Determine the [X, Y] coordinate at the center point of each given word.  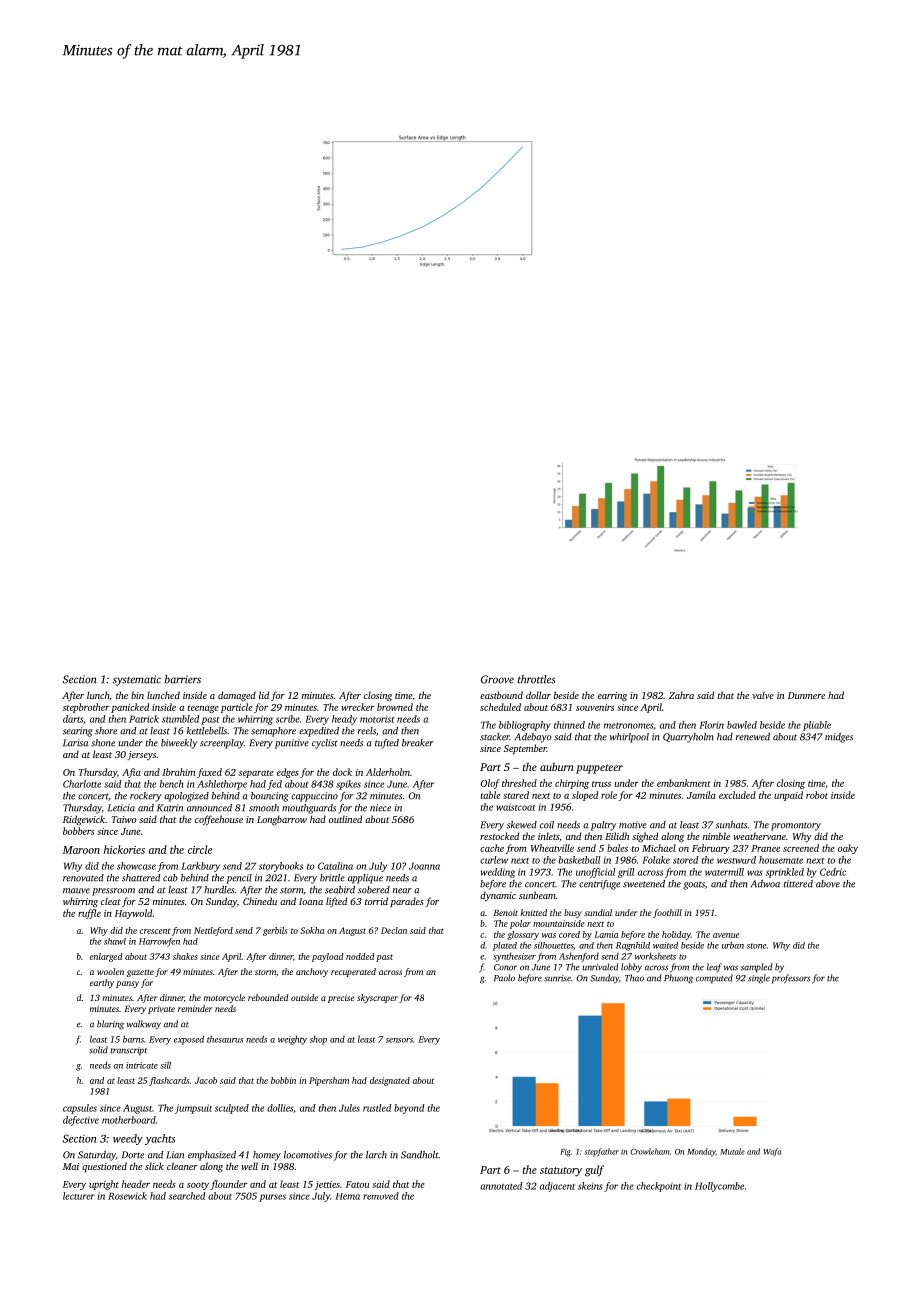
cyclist [325, 744]
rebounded [268, 997]
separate [256, 774]
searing [78, 732]
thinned [569, 725]
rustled [377, 1108]
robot [817, 795]
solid [98, 1050]
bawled [742, 725]
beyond [409, 1109]
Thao [634, 978]
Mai [71, 1166]
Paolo [504, 978]
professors [791, 979]
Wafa [772, 1152]
